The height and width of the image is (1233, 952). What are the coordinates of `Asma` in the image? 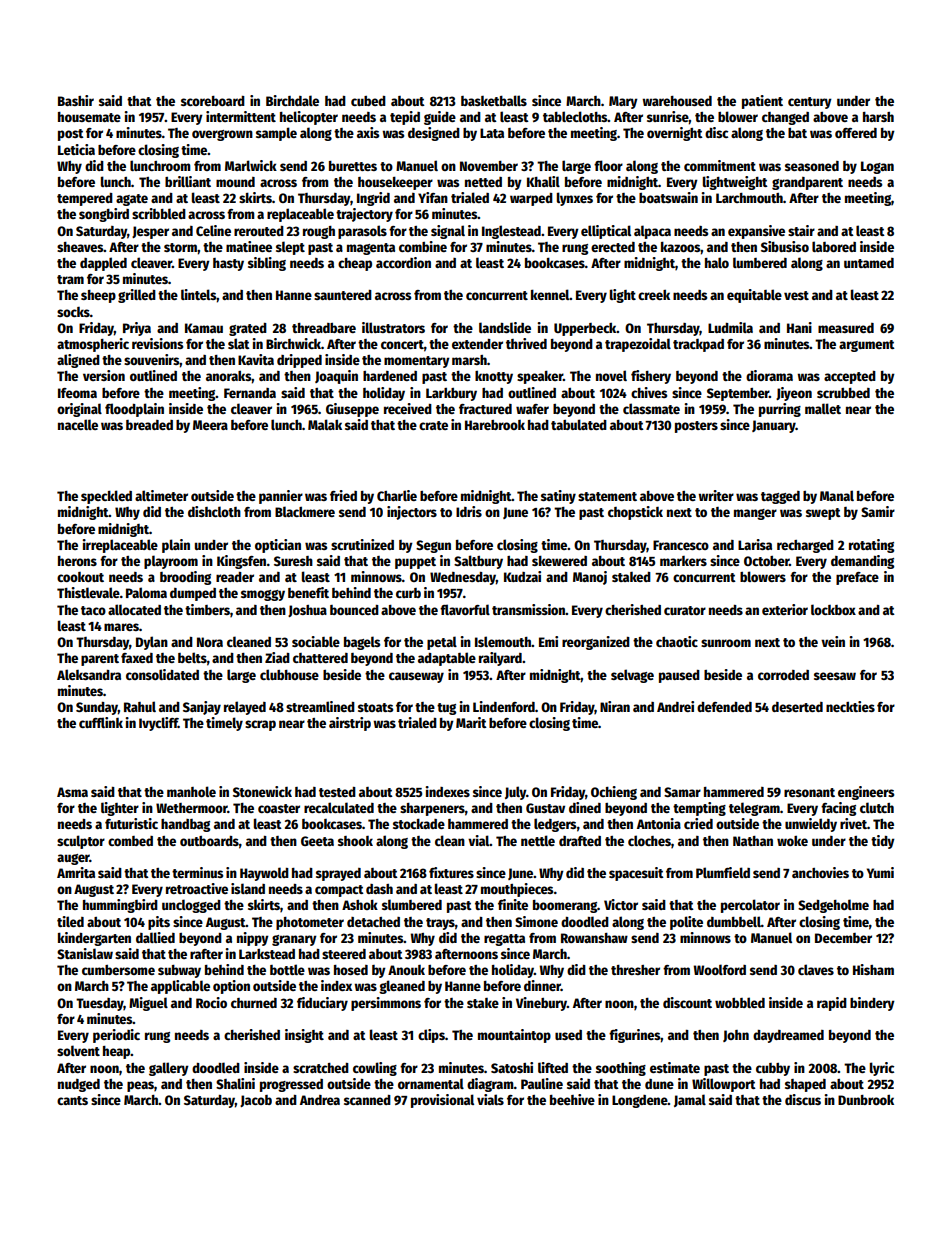 It's located at (72, 792).
